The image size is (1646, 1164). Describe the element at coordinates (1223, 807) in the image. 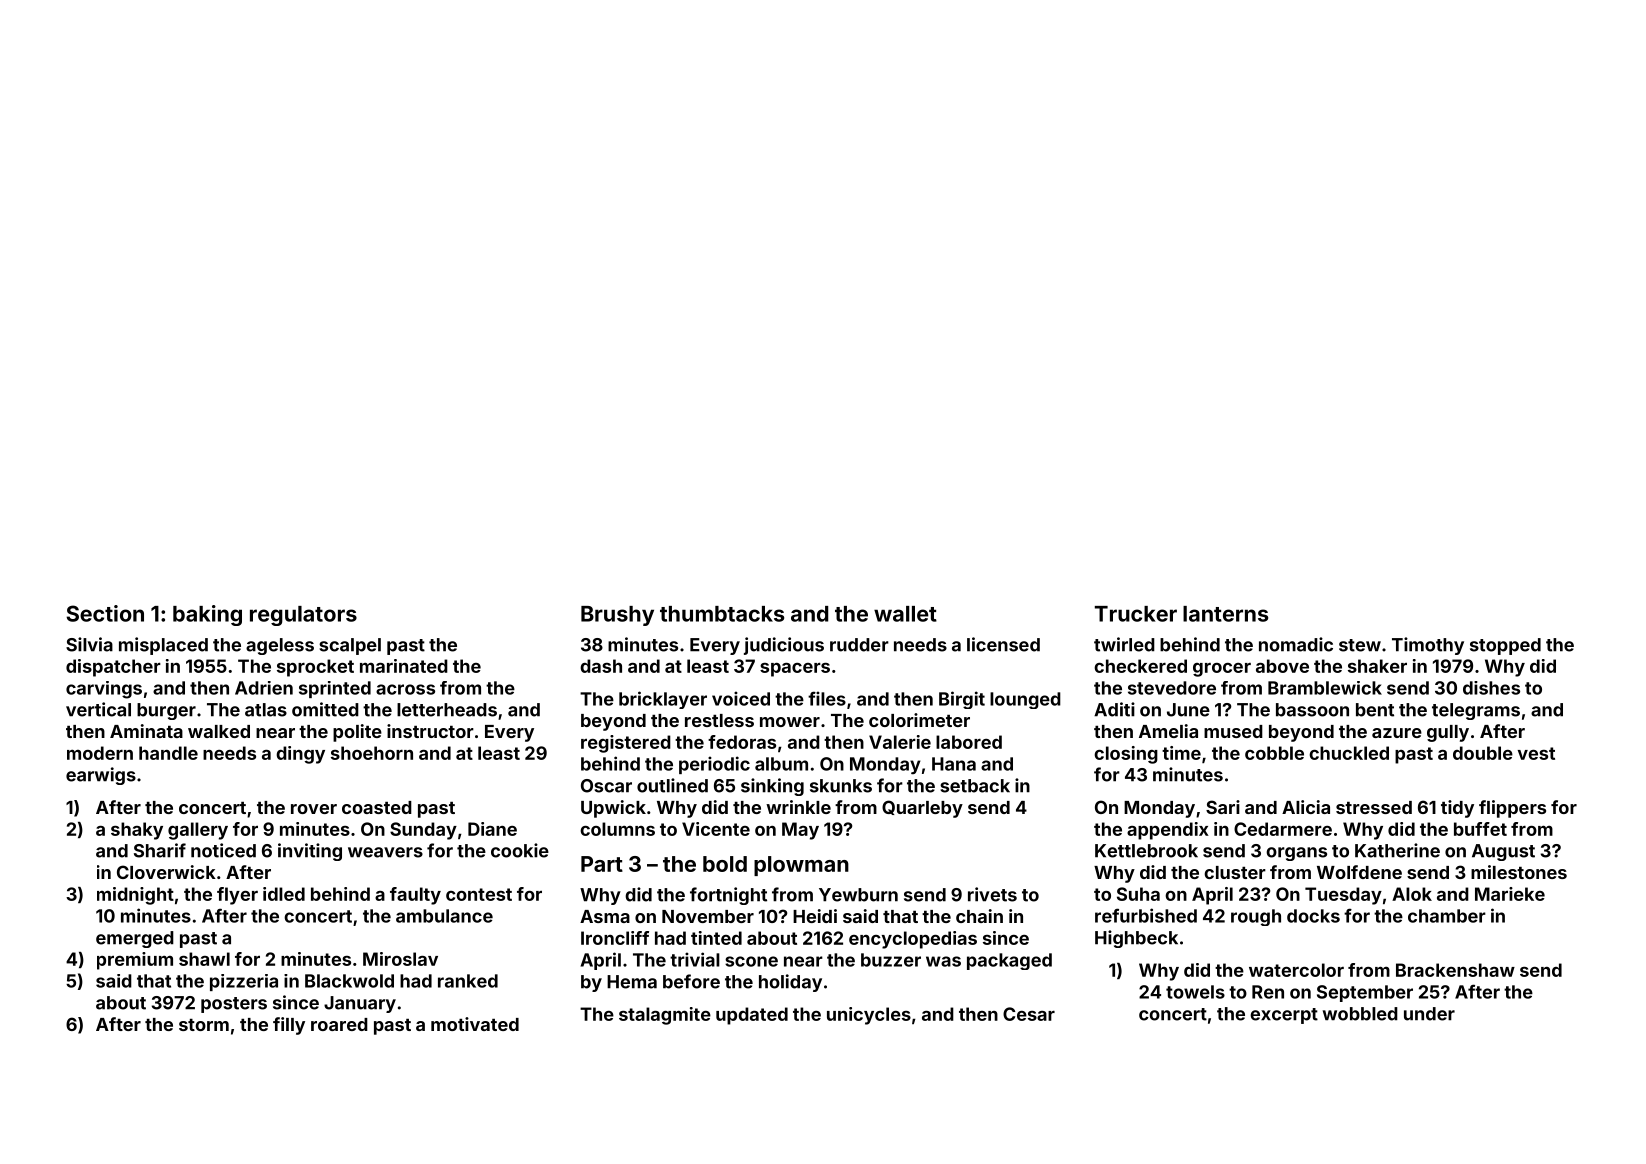

I see `Sari` at that location.
